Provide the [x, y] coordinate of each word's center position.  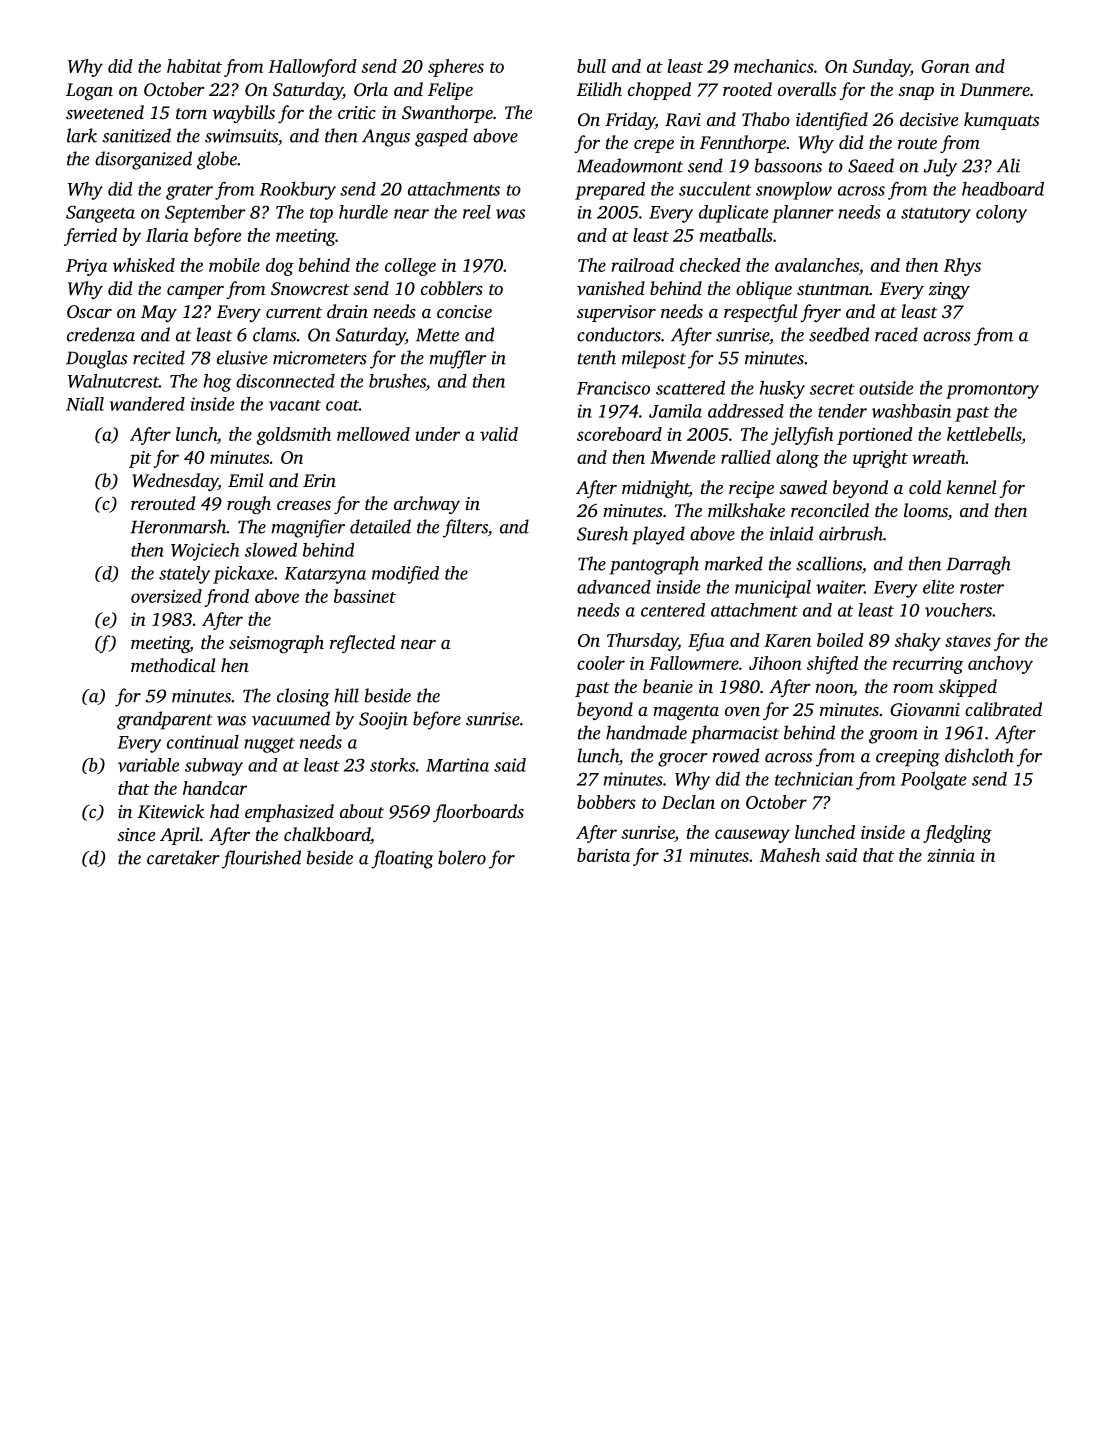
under [437, 434]
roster [982, 588]
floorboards [478, 813]
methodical [173, 665]
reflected [362, 644]
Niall [85, 404]
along [797, 459]
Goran [945, 66]
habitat [194, 66]
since [136, 834]
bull [591, 66]
